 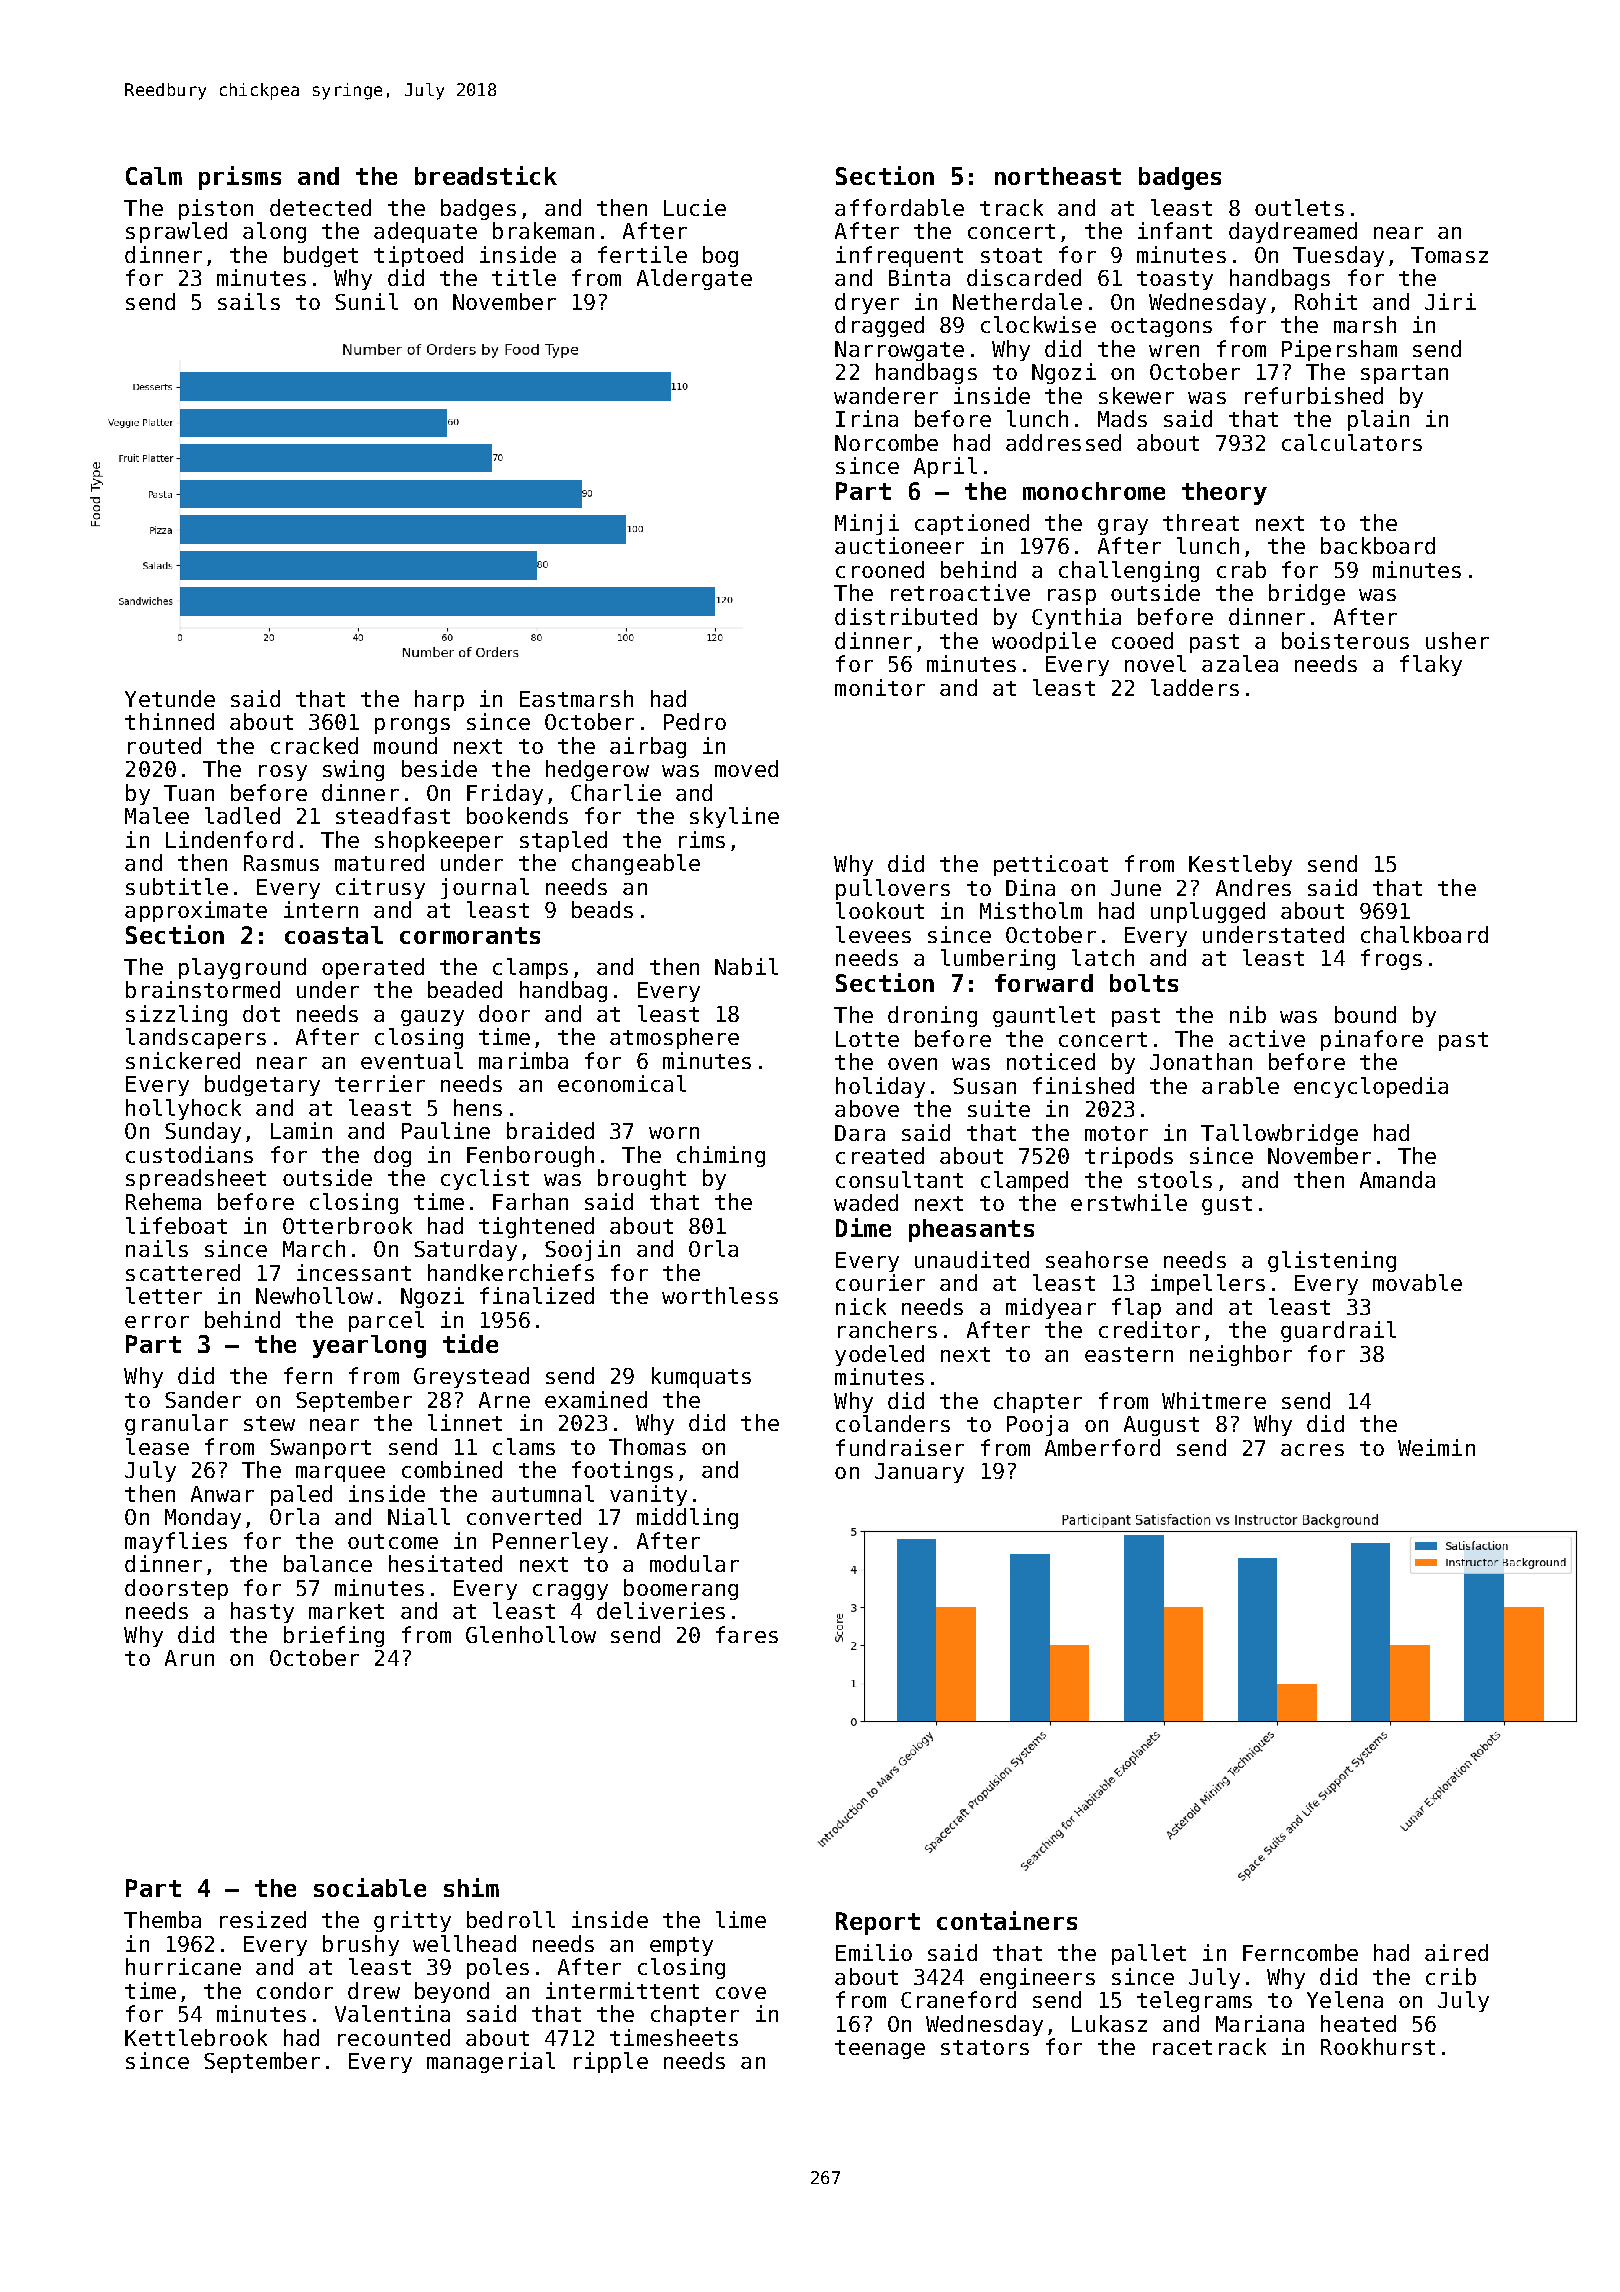 What do you see at coordinates (373, 968) in the screenshot?
I see `operated` at bounding box center [373, 968].
